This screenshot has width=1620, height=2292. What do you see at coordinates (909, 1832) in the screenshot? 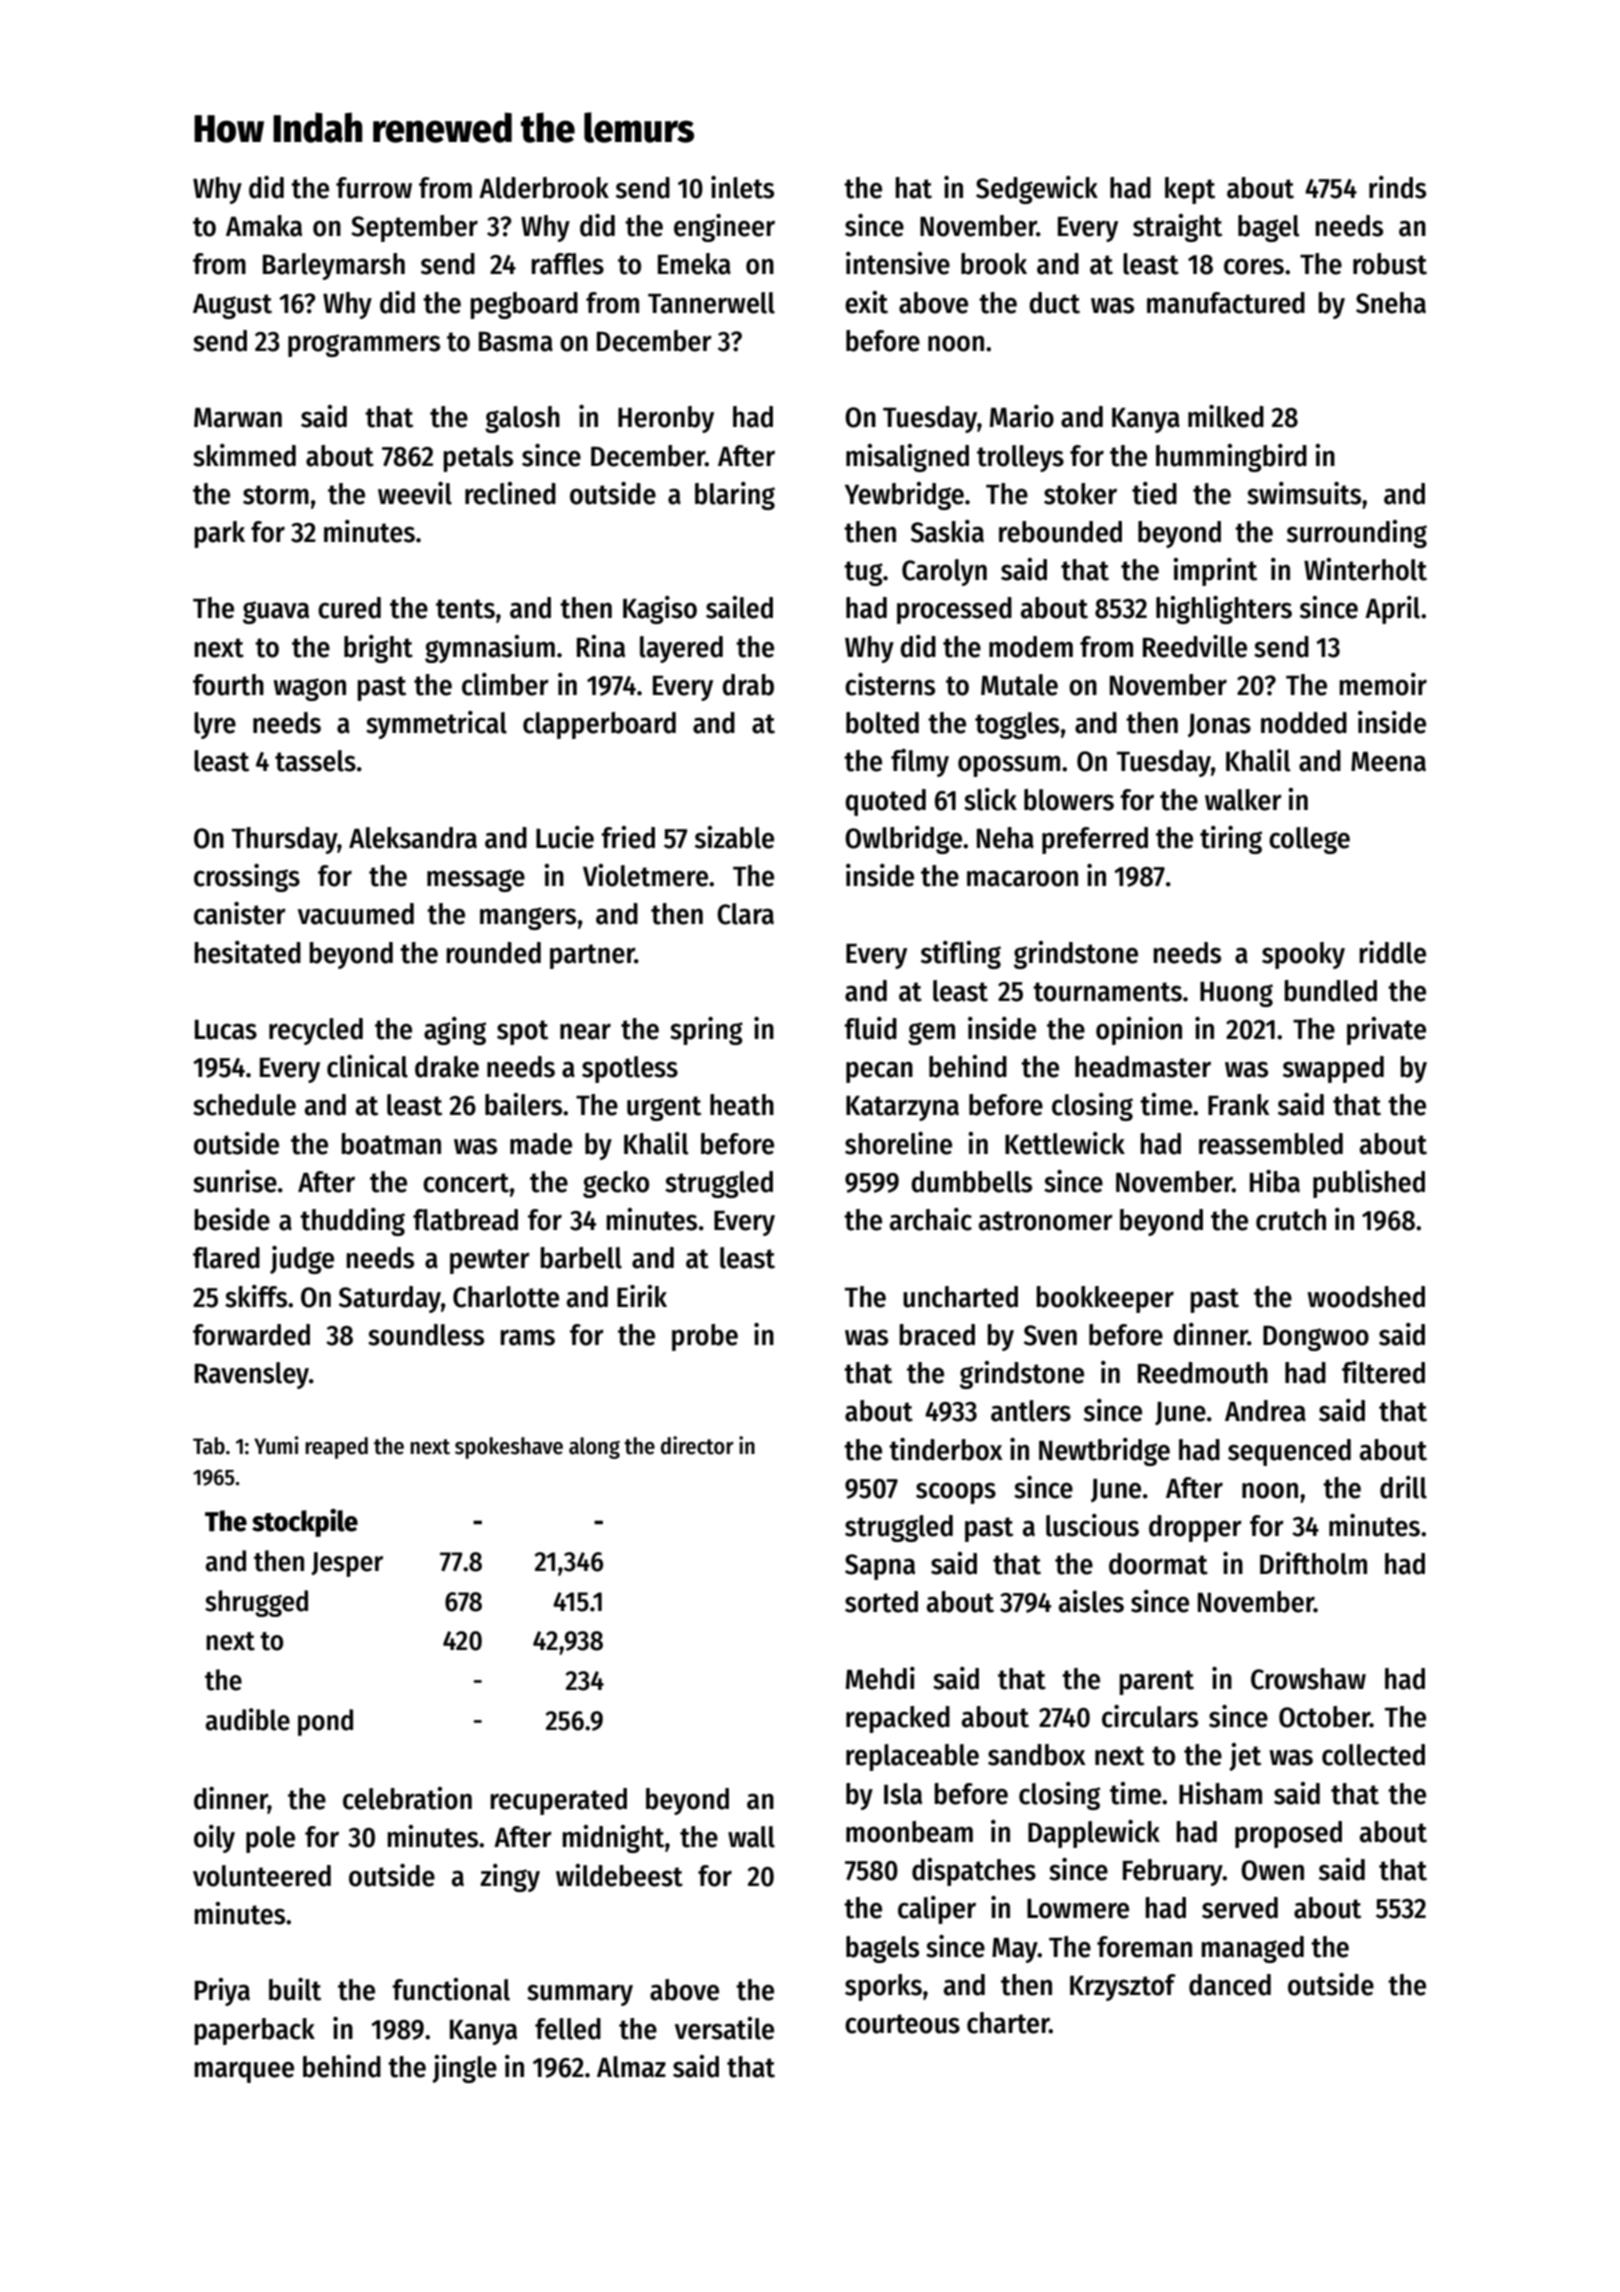
I see `moonbeam` at bounding box center [909, 1832].
